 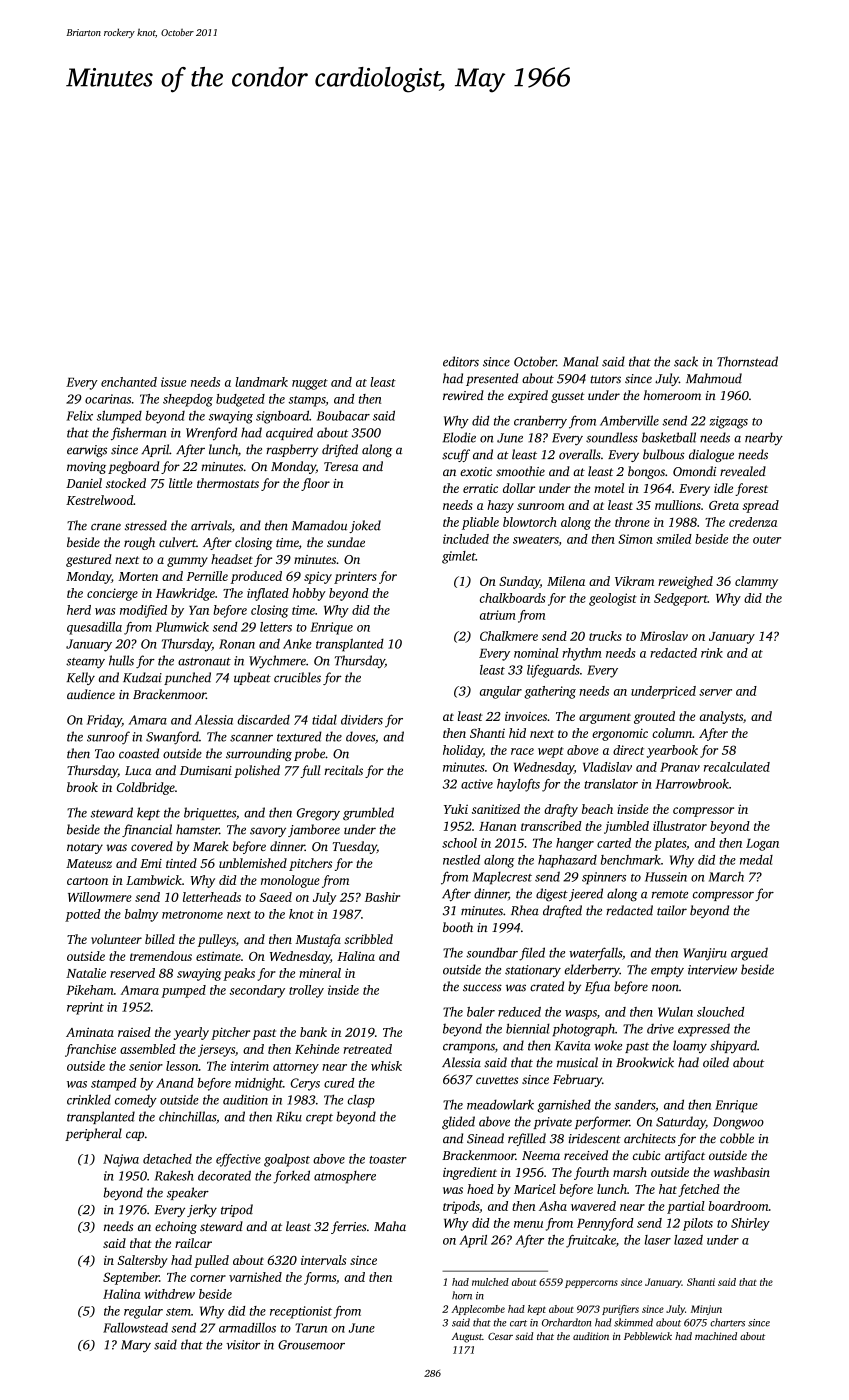 What do you see at coordinates (461, 361) in the screenshot?
I see `editors` at bounding box center [461, 361].
